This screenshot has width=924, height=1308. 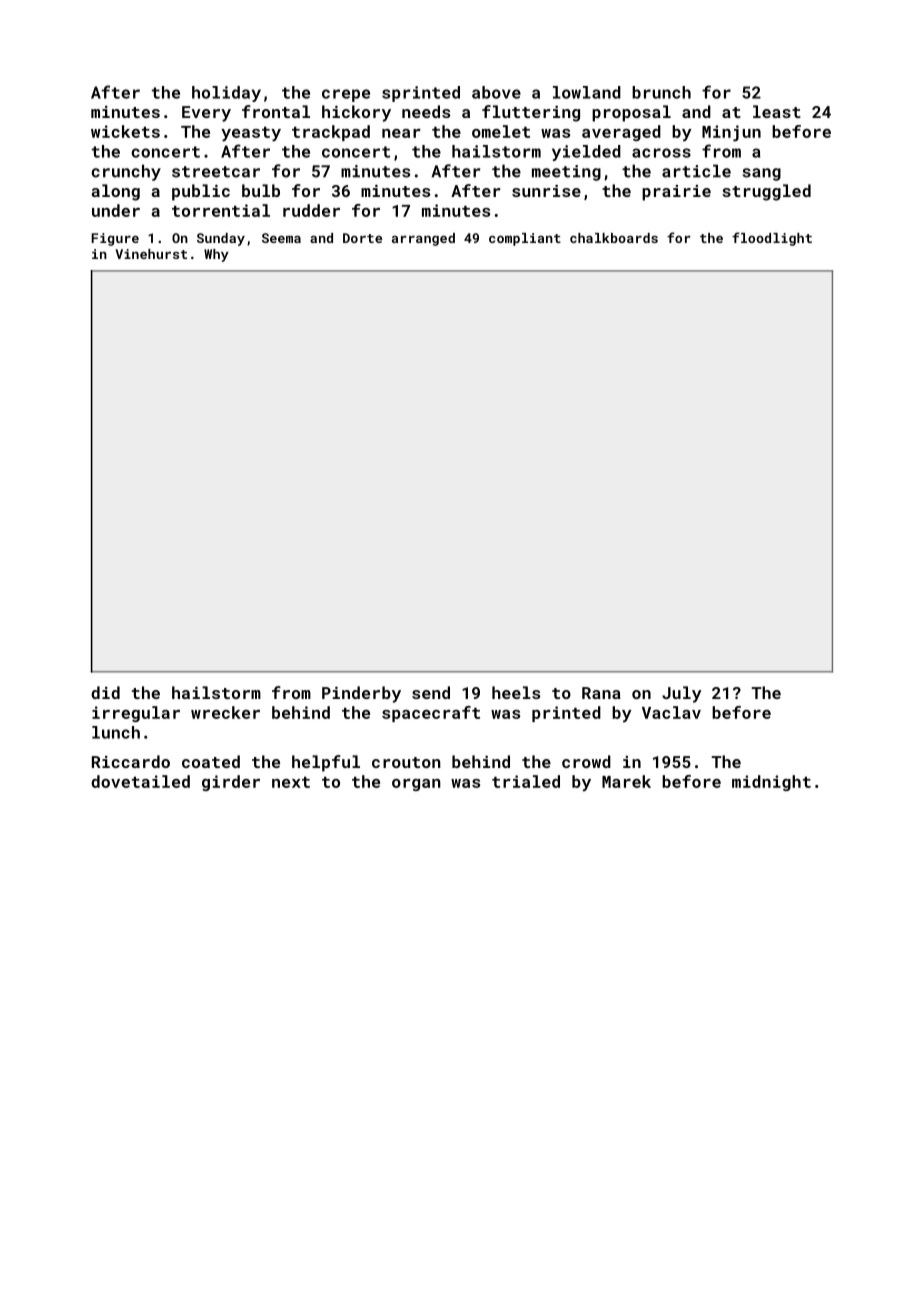 What do you see at coordinates (661, 153) in the screenshot?
I see `across` at bounding box center [661, 153].
